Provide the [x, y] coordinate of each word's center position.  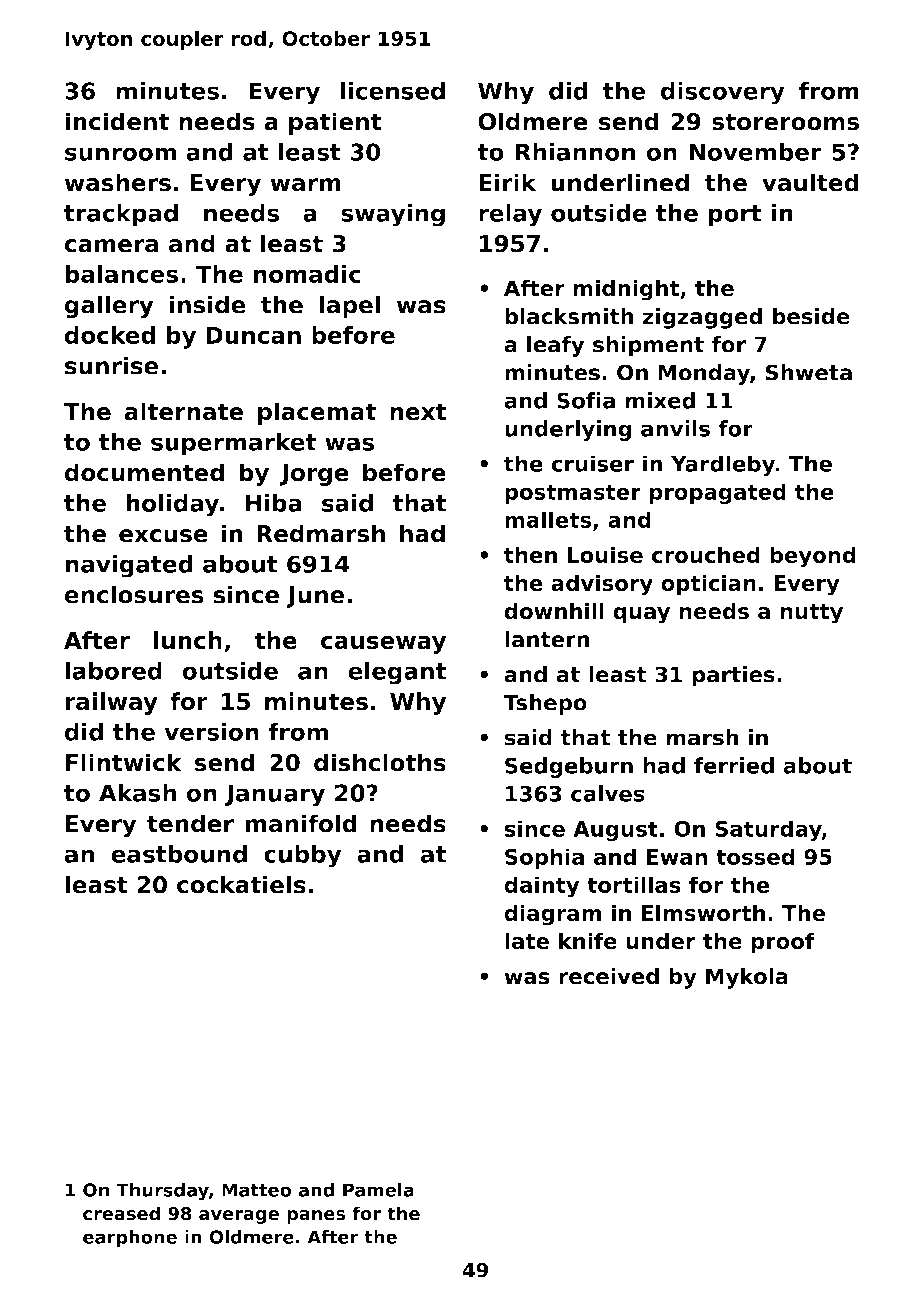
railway [111, 703]
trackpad [121, 215]
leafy [555, 346]
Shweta [808, 372]
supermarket [233, 444]
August [615, 831]
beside [811, 316]
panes [316, 1217]
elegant [397, 673]
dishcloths [380, 762]
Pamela [378, 1190]
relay [510, 215]
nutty [811, 614]
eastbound [179, 854]
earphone [130, 1239]
